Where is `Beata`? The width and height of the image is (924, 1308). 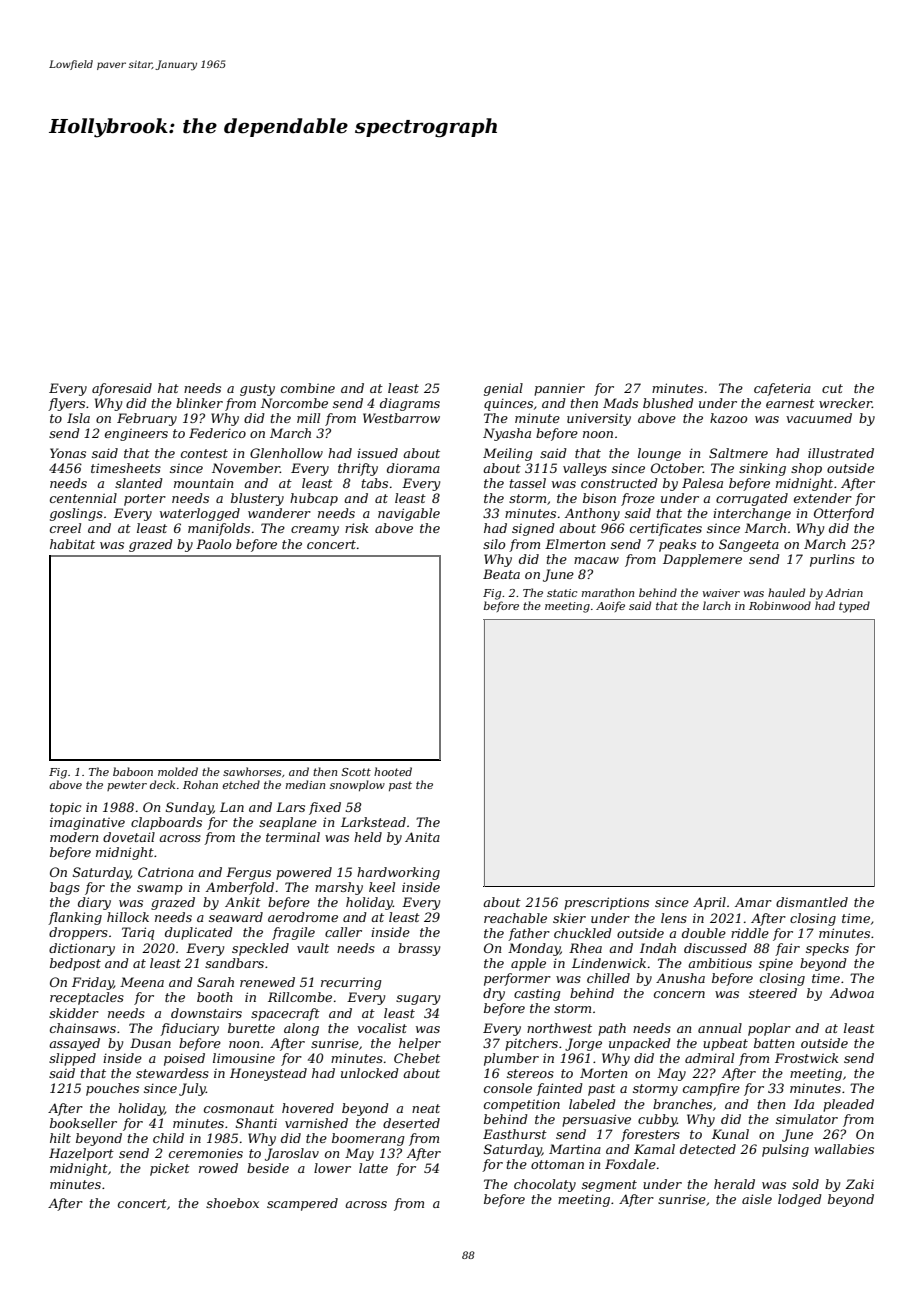
Beata is located at coordinates (501, 574).
